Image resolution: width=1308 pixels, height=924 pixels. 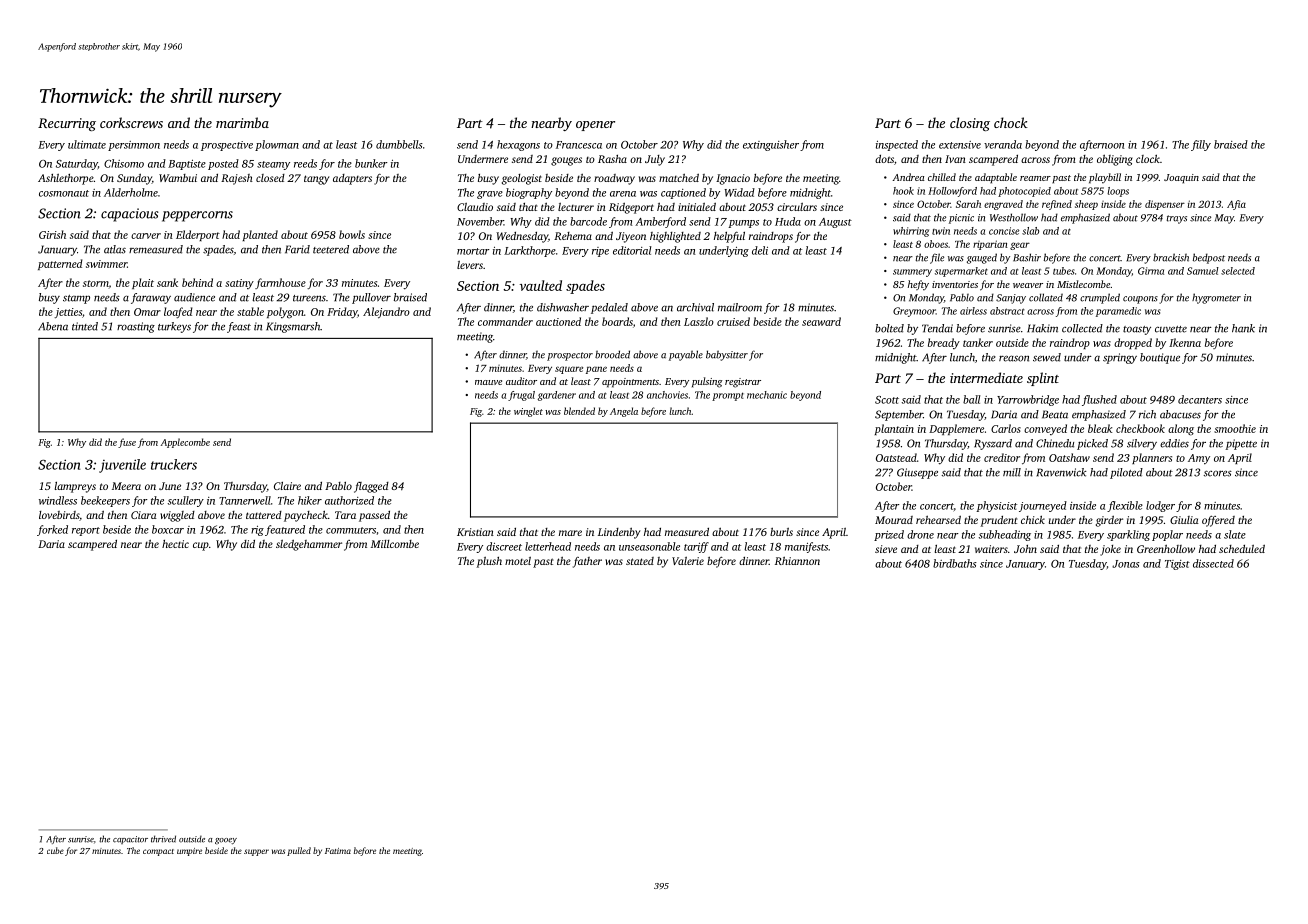 What do you see at coordinates (1177, 565) in the screenshot?
I see `Tigist` at bounding box center [1177, 565].
